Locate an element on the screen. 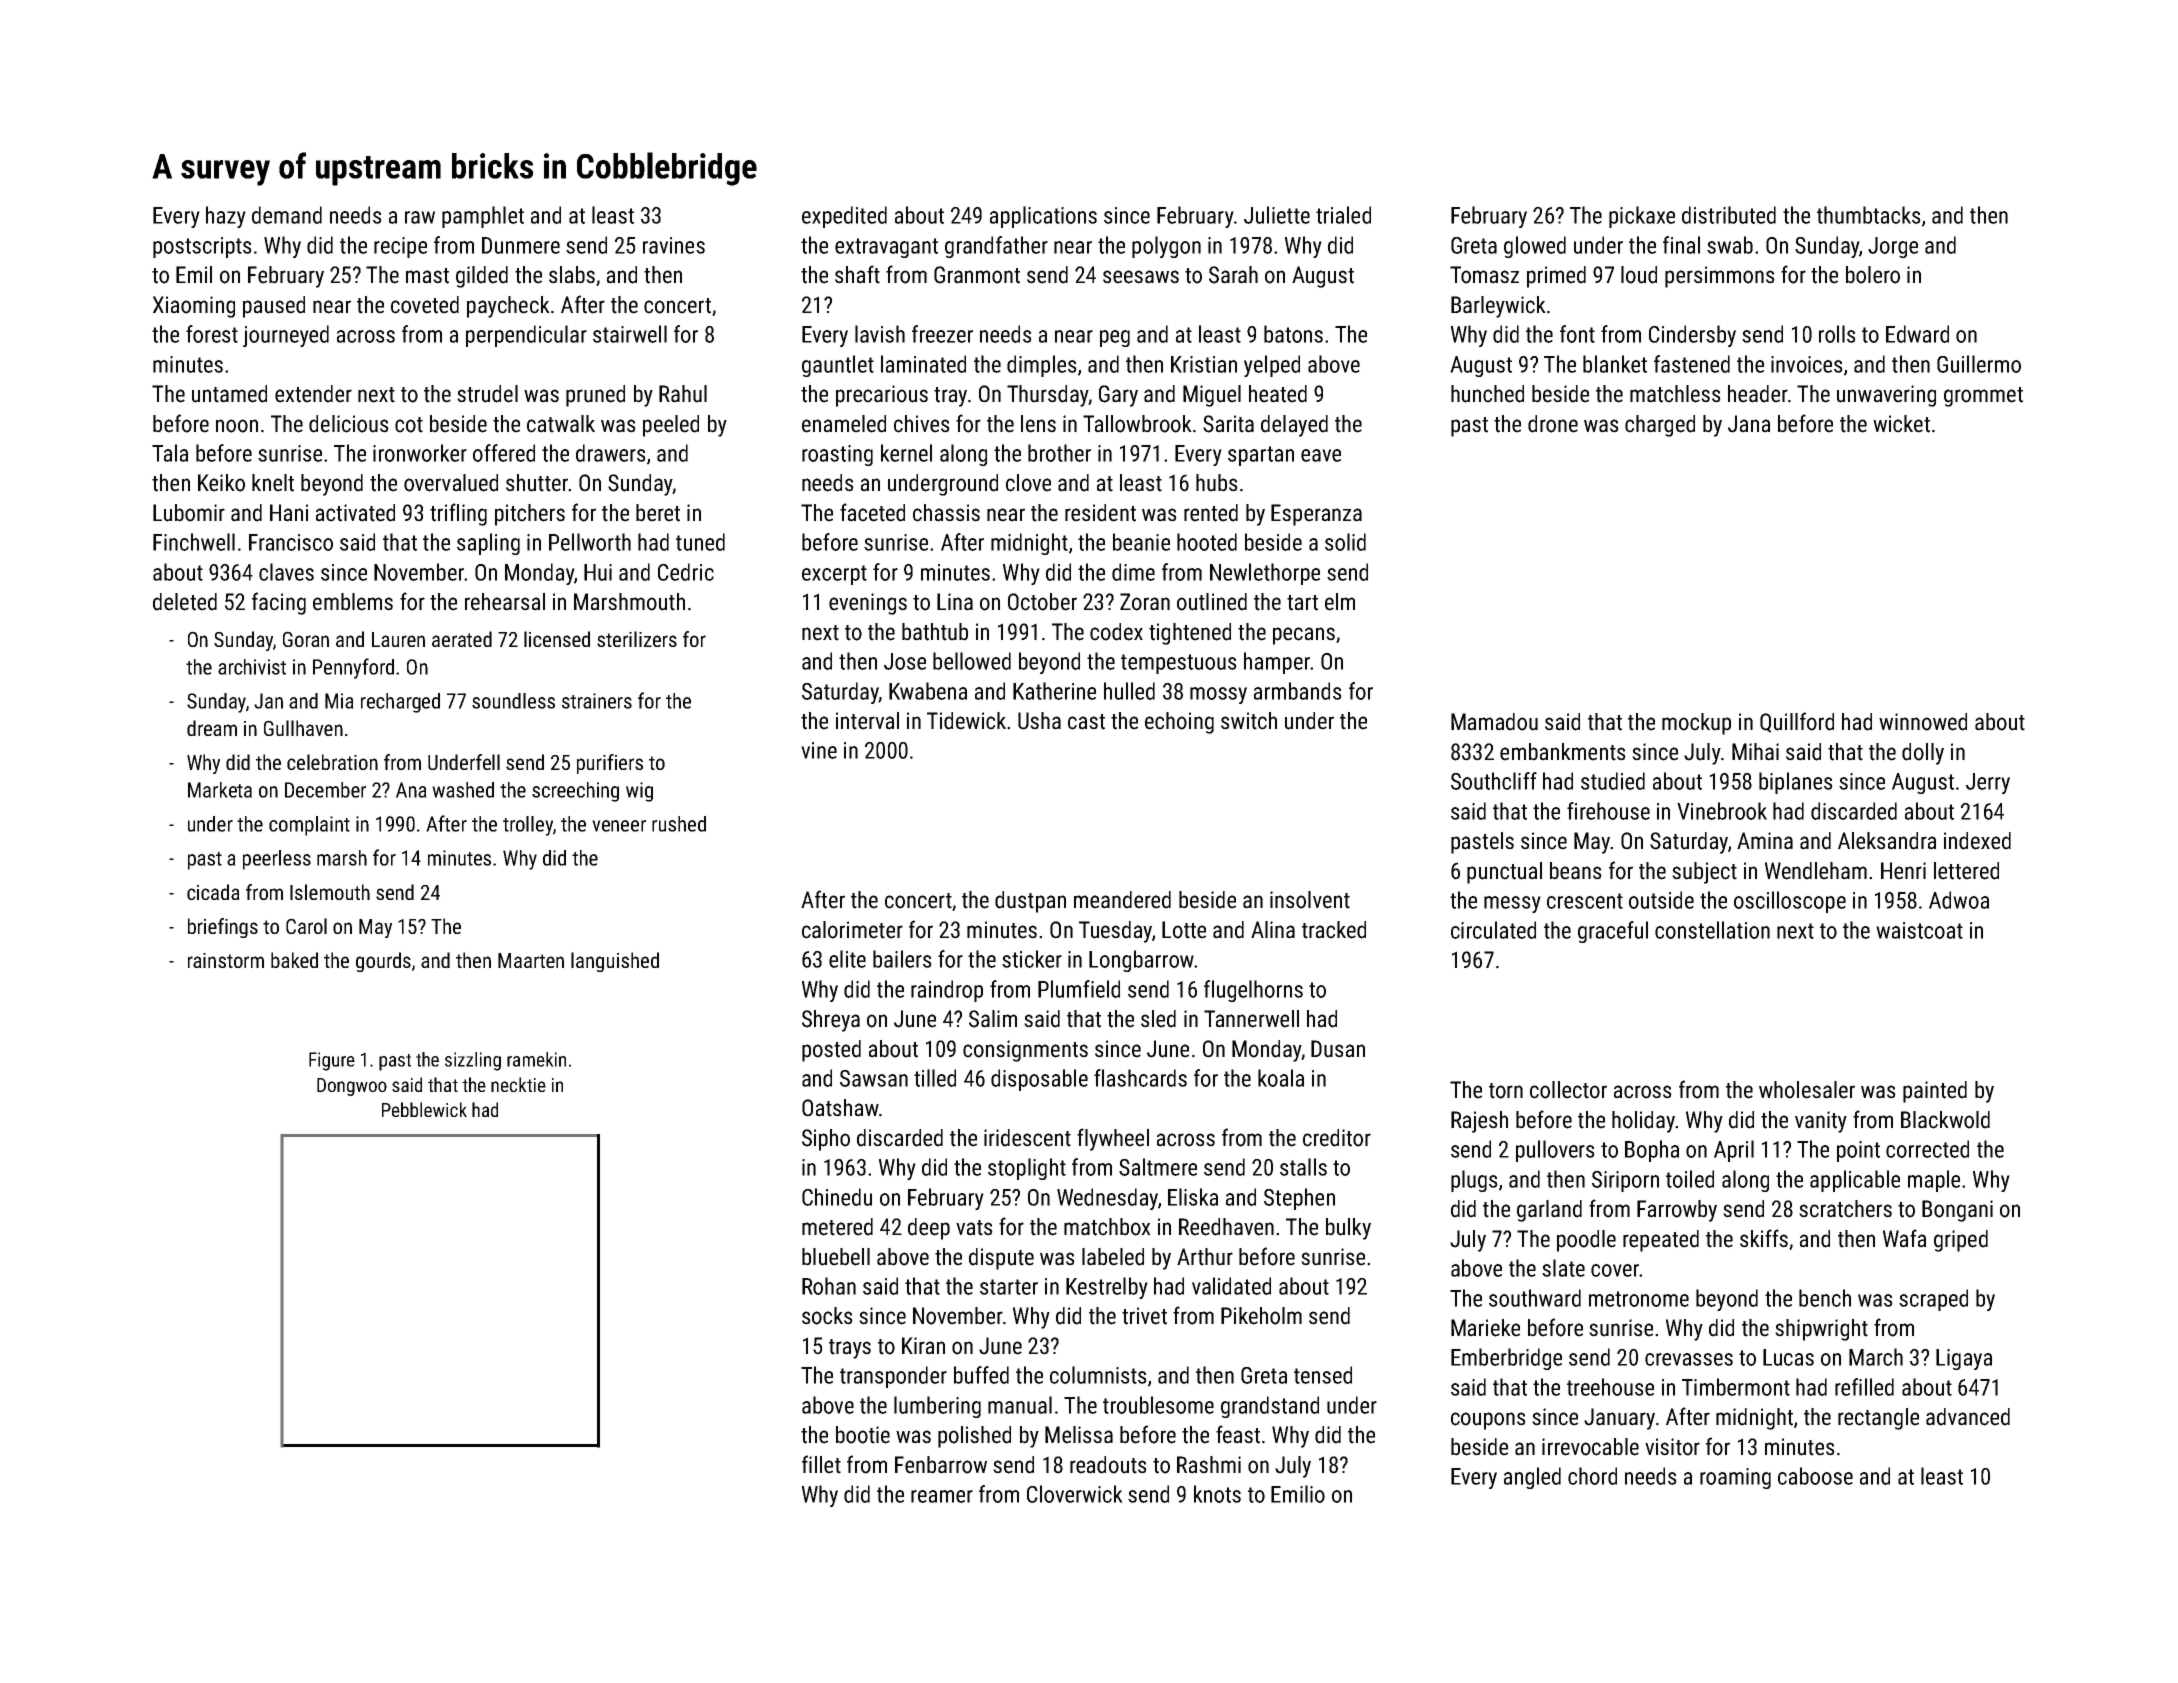  Oatshaw is located at coordinates (840, 1108).
